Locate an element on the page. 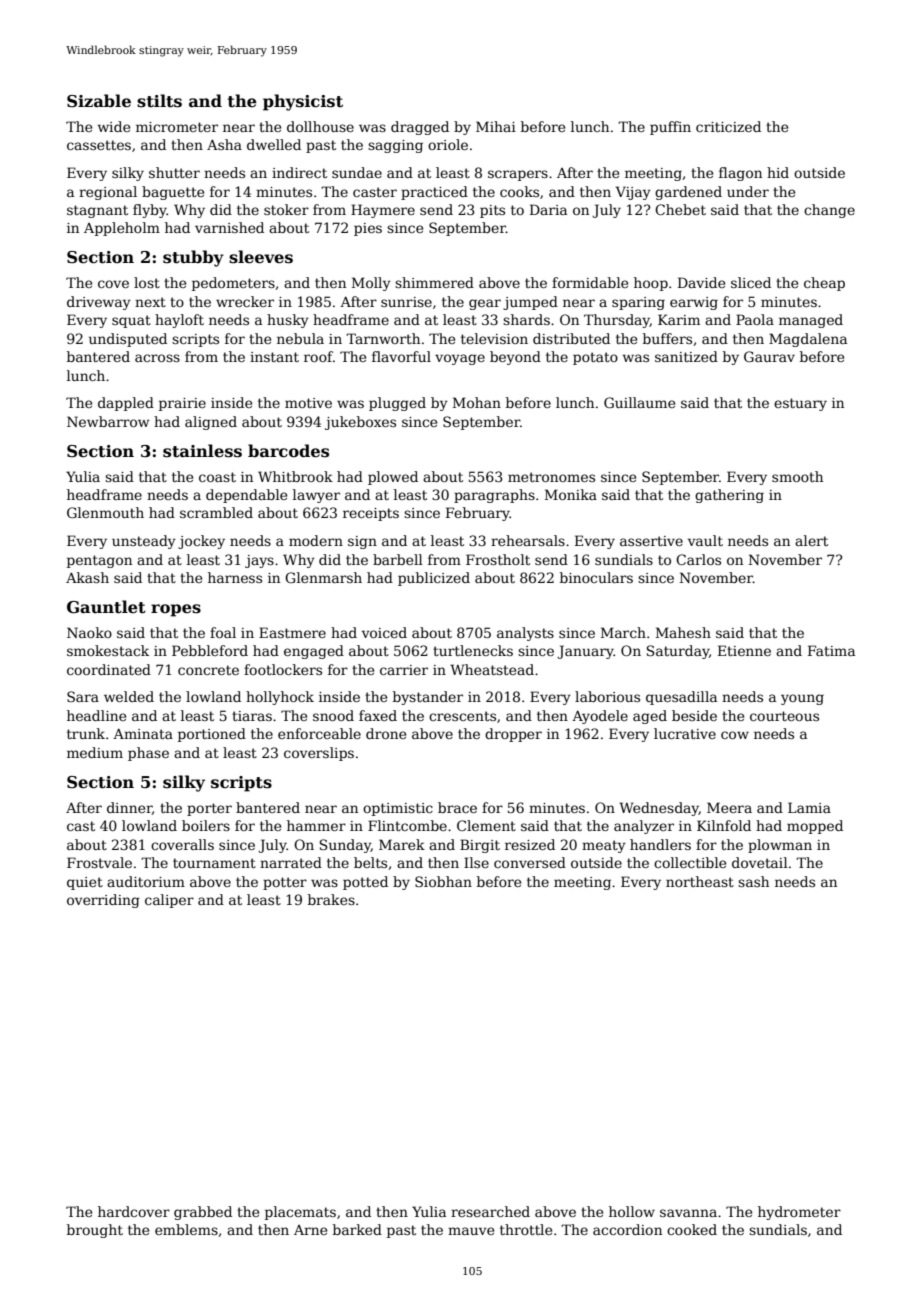  brought is located at coordinates (95, 1231).
